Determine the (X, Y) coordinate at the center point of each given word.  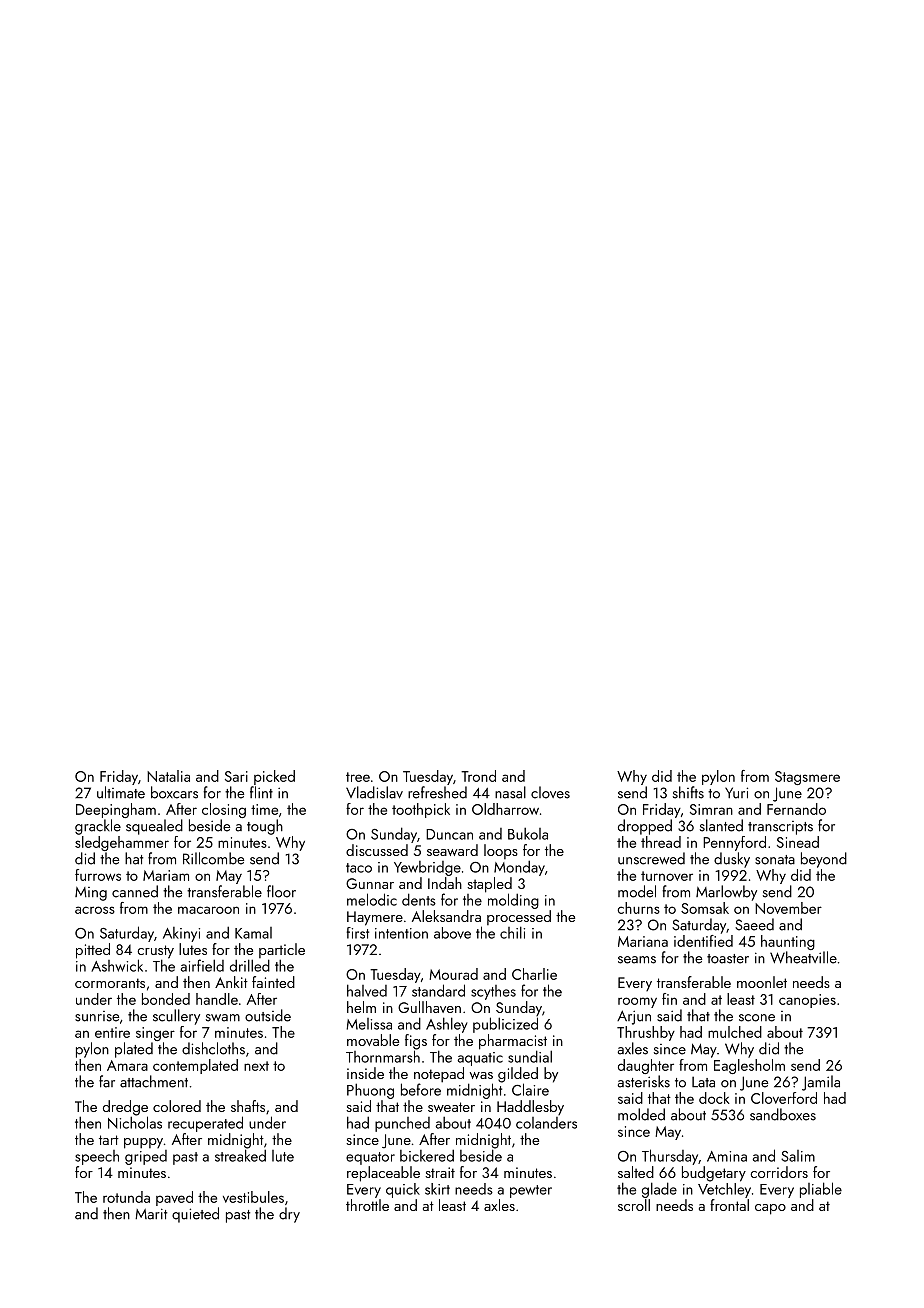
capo (770, 1209)
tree (358, 777)
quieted (195, 1215)
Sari (236, 776)
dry (289, 1215)
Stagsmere (807, 778)
